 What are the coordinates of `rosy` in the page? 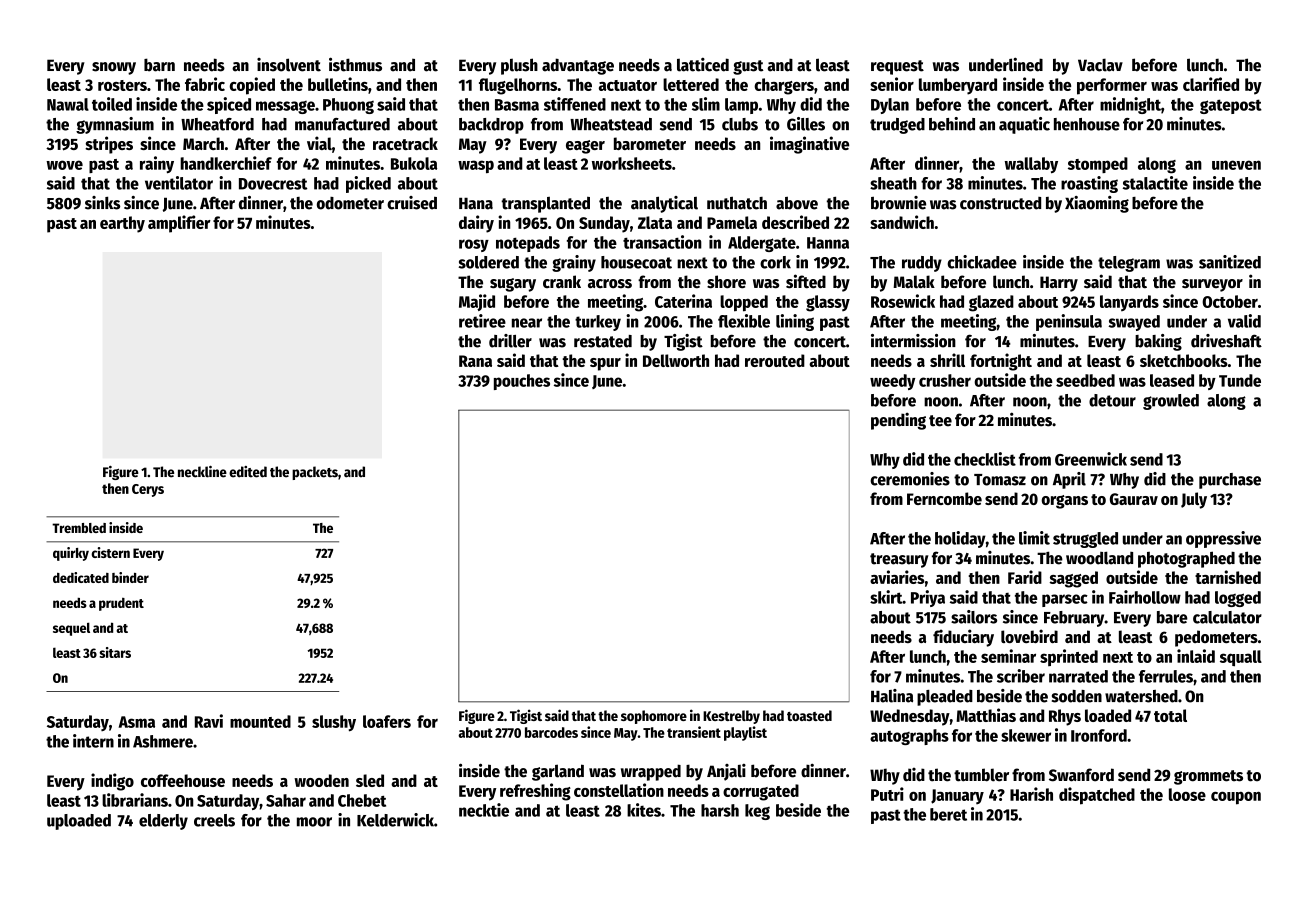 It's located at (474, 245).
